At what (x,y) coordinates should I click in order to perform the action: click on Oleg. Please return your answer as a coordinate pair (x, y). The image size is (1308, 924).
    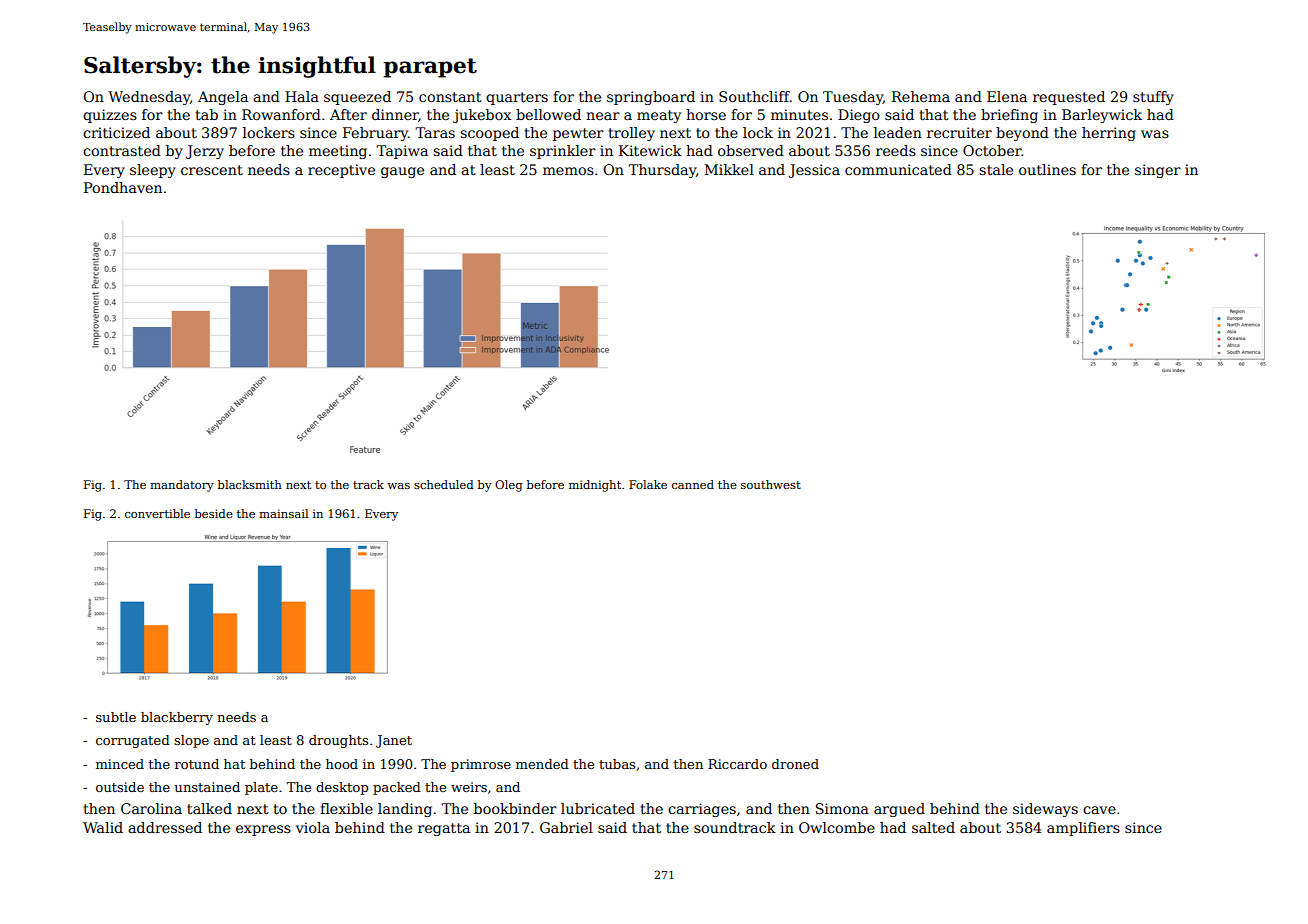
    Looking at the image, I should click on (509, 486).
